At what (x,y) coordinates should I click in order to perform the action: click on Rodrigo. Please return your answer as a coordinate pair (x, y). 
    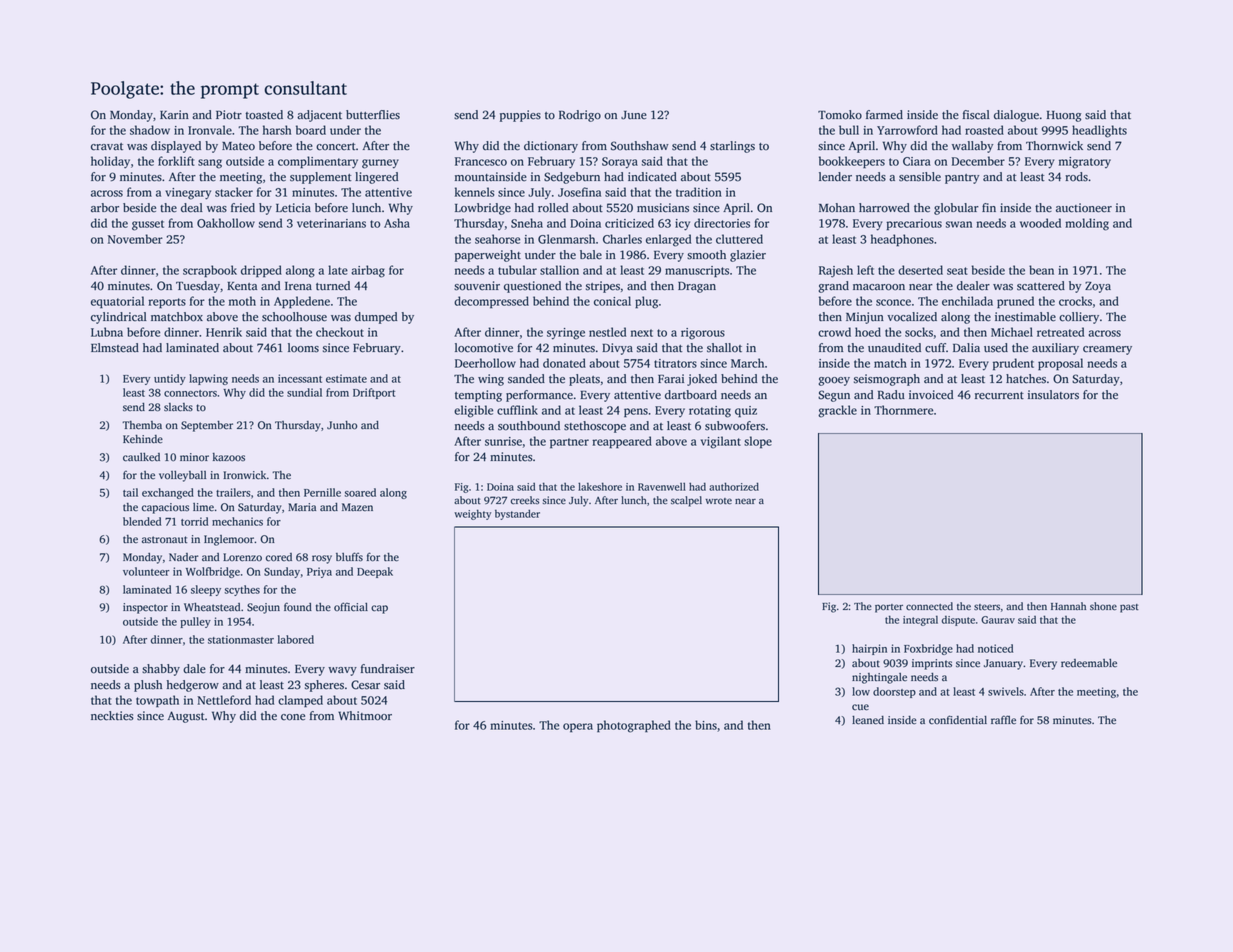
    Looking at the image, I should click on (580, 116).
